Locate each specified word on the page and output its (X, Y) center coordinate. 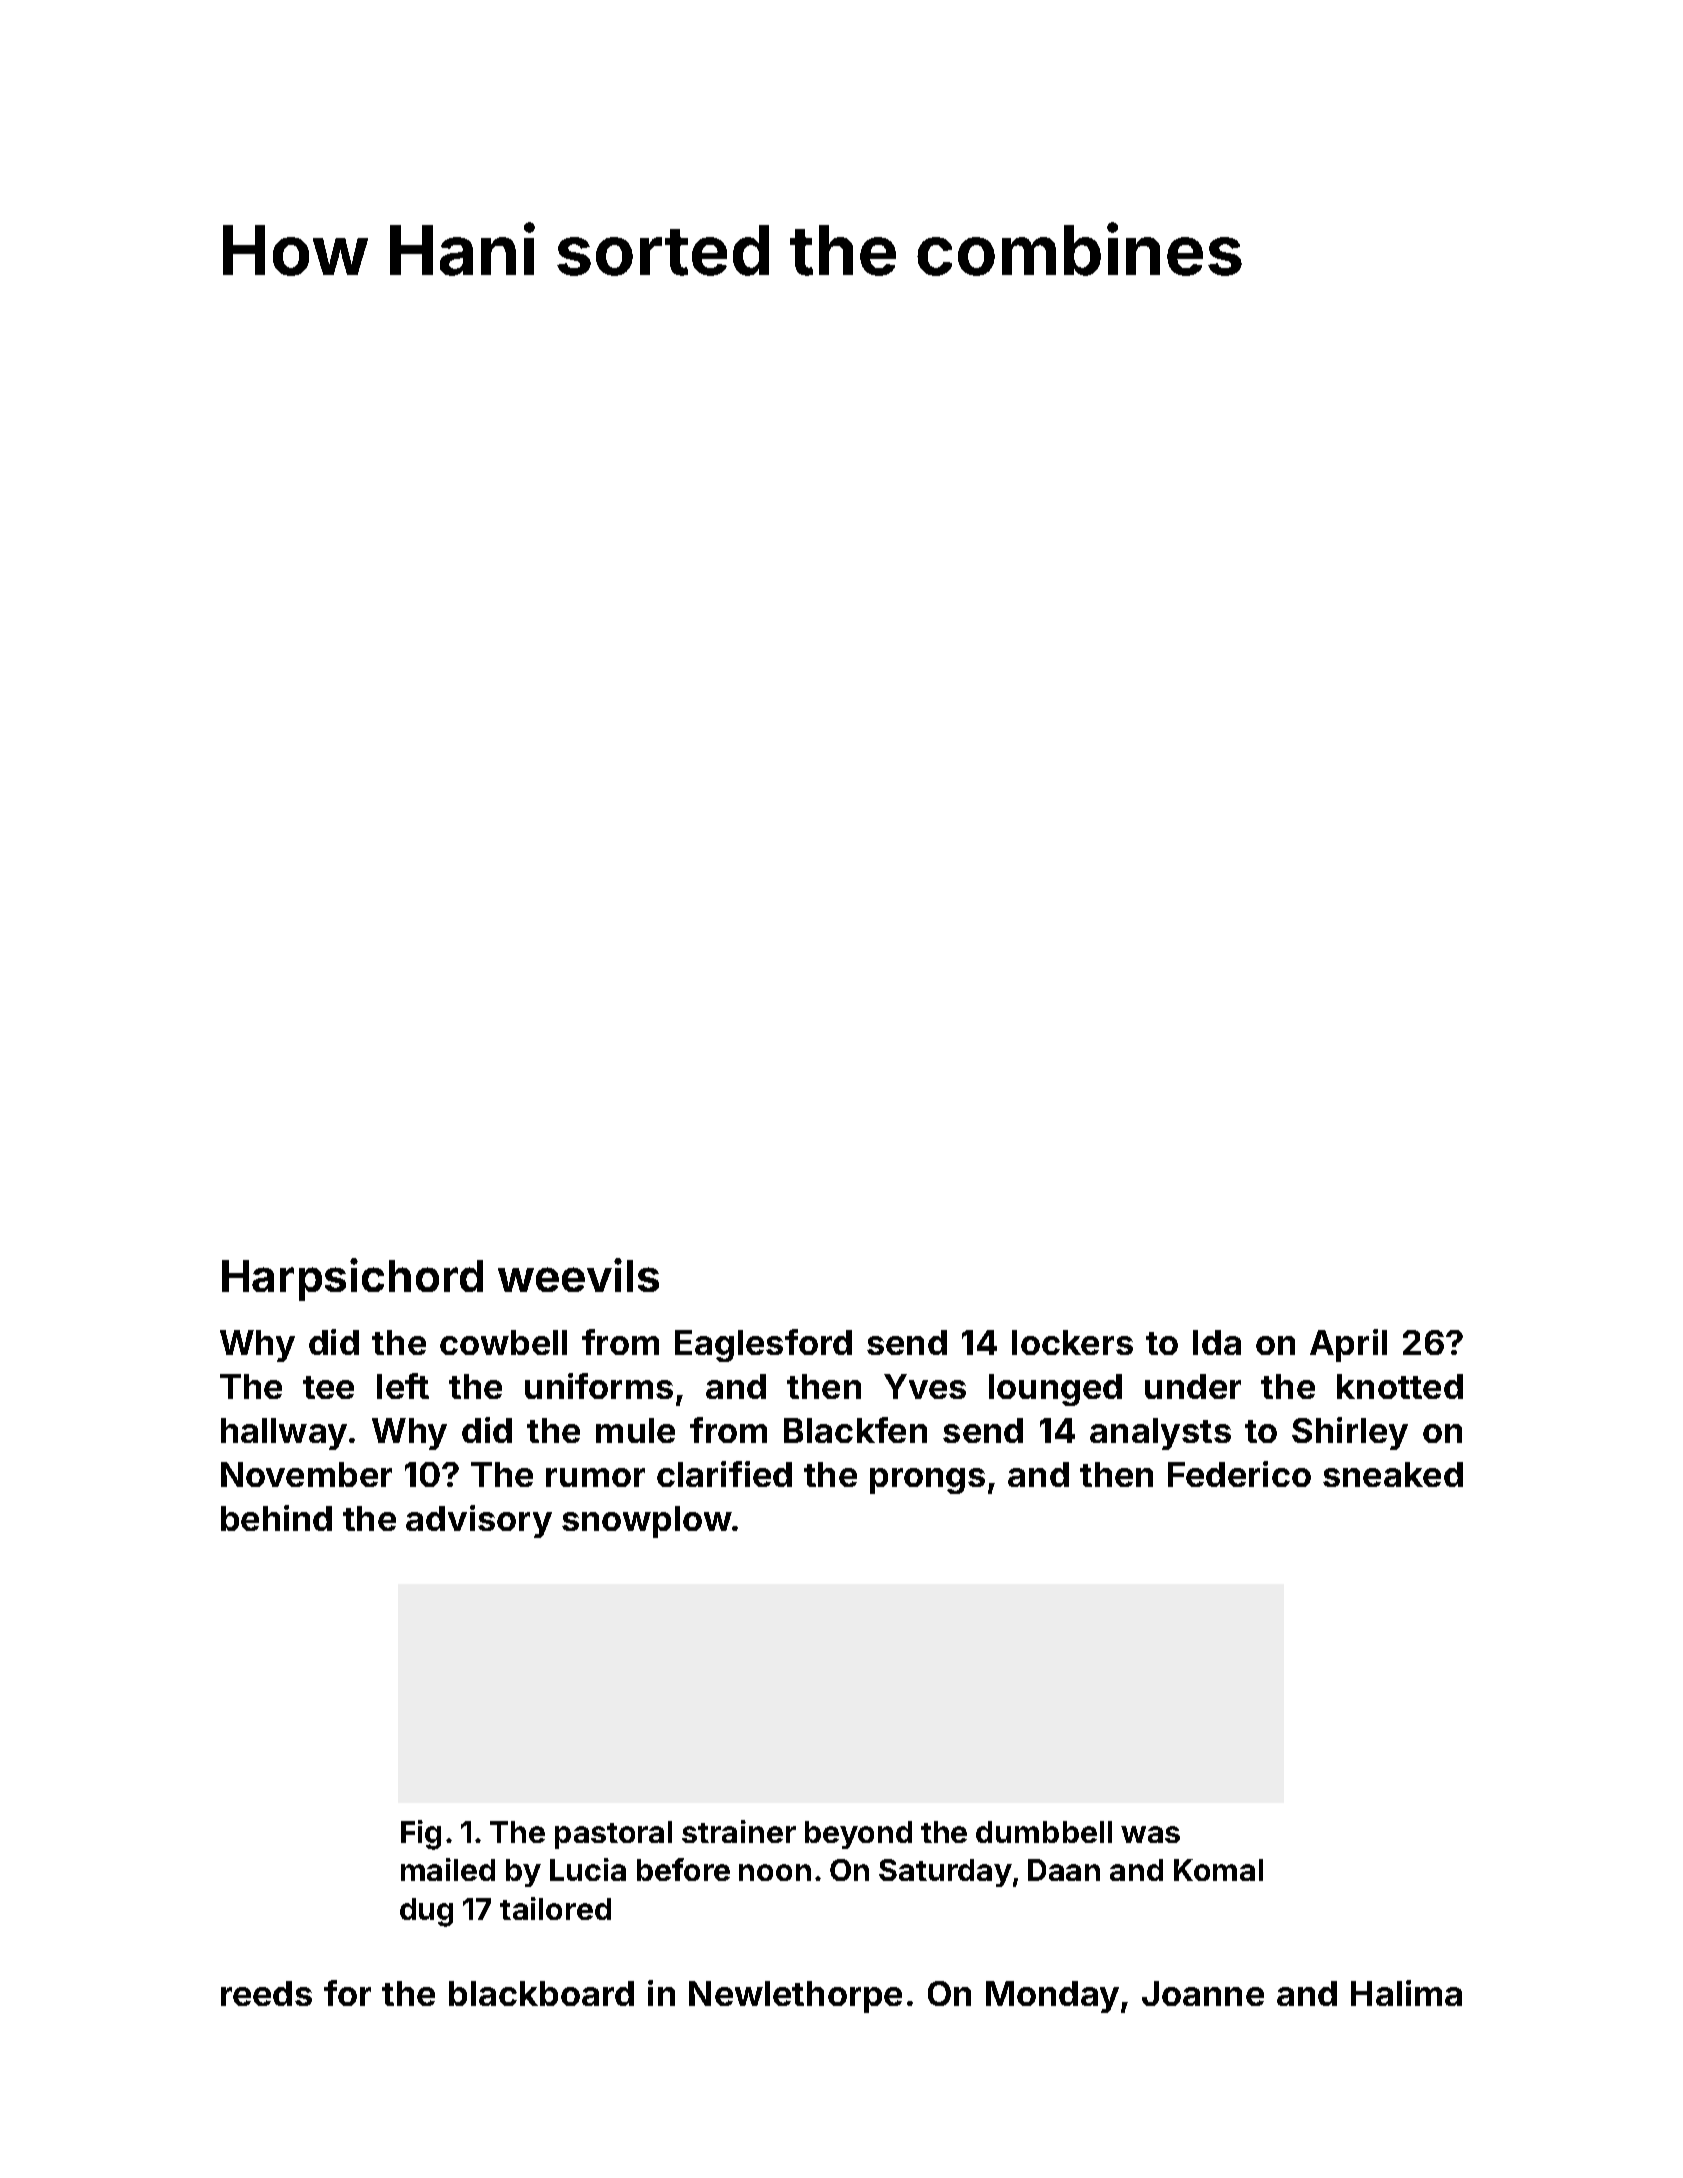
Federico (1239, 1474)
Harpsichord (352, 1279)
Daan (1064, 1870)
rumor (595, 1477)
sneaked (1393, 1474)
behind (276, 1518)
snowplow (647, 1522)
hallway (284, 1434)
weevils (578, 1275)
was (1150, 1834)
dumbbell (1044, 1832)
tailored (555, 1908)
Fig (421, 1835)
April (1348, 1345)
